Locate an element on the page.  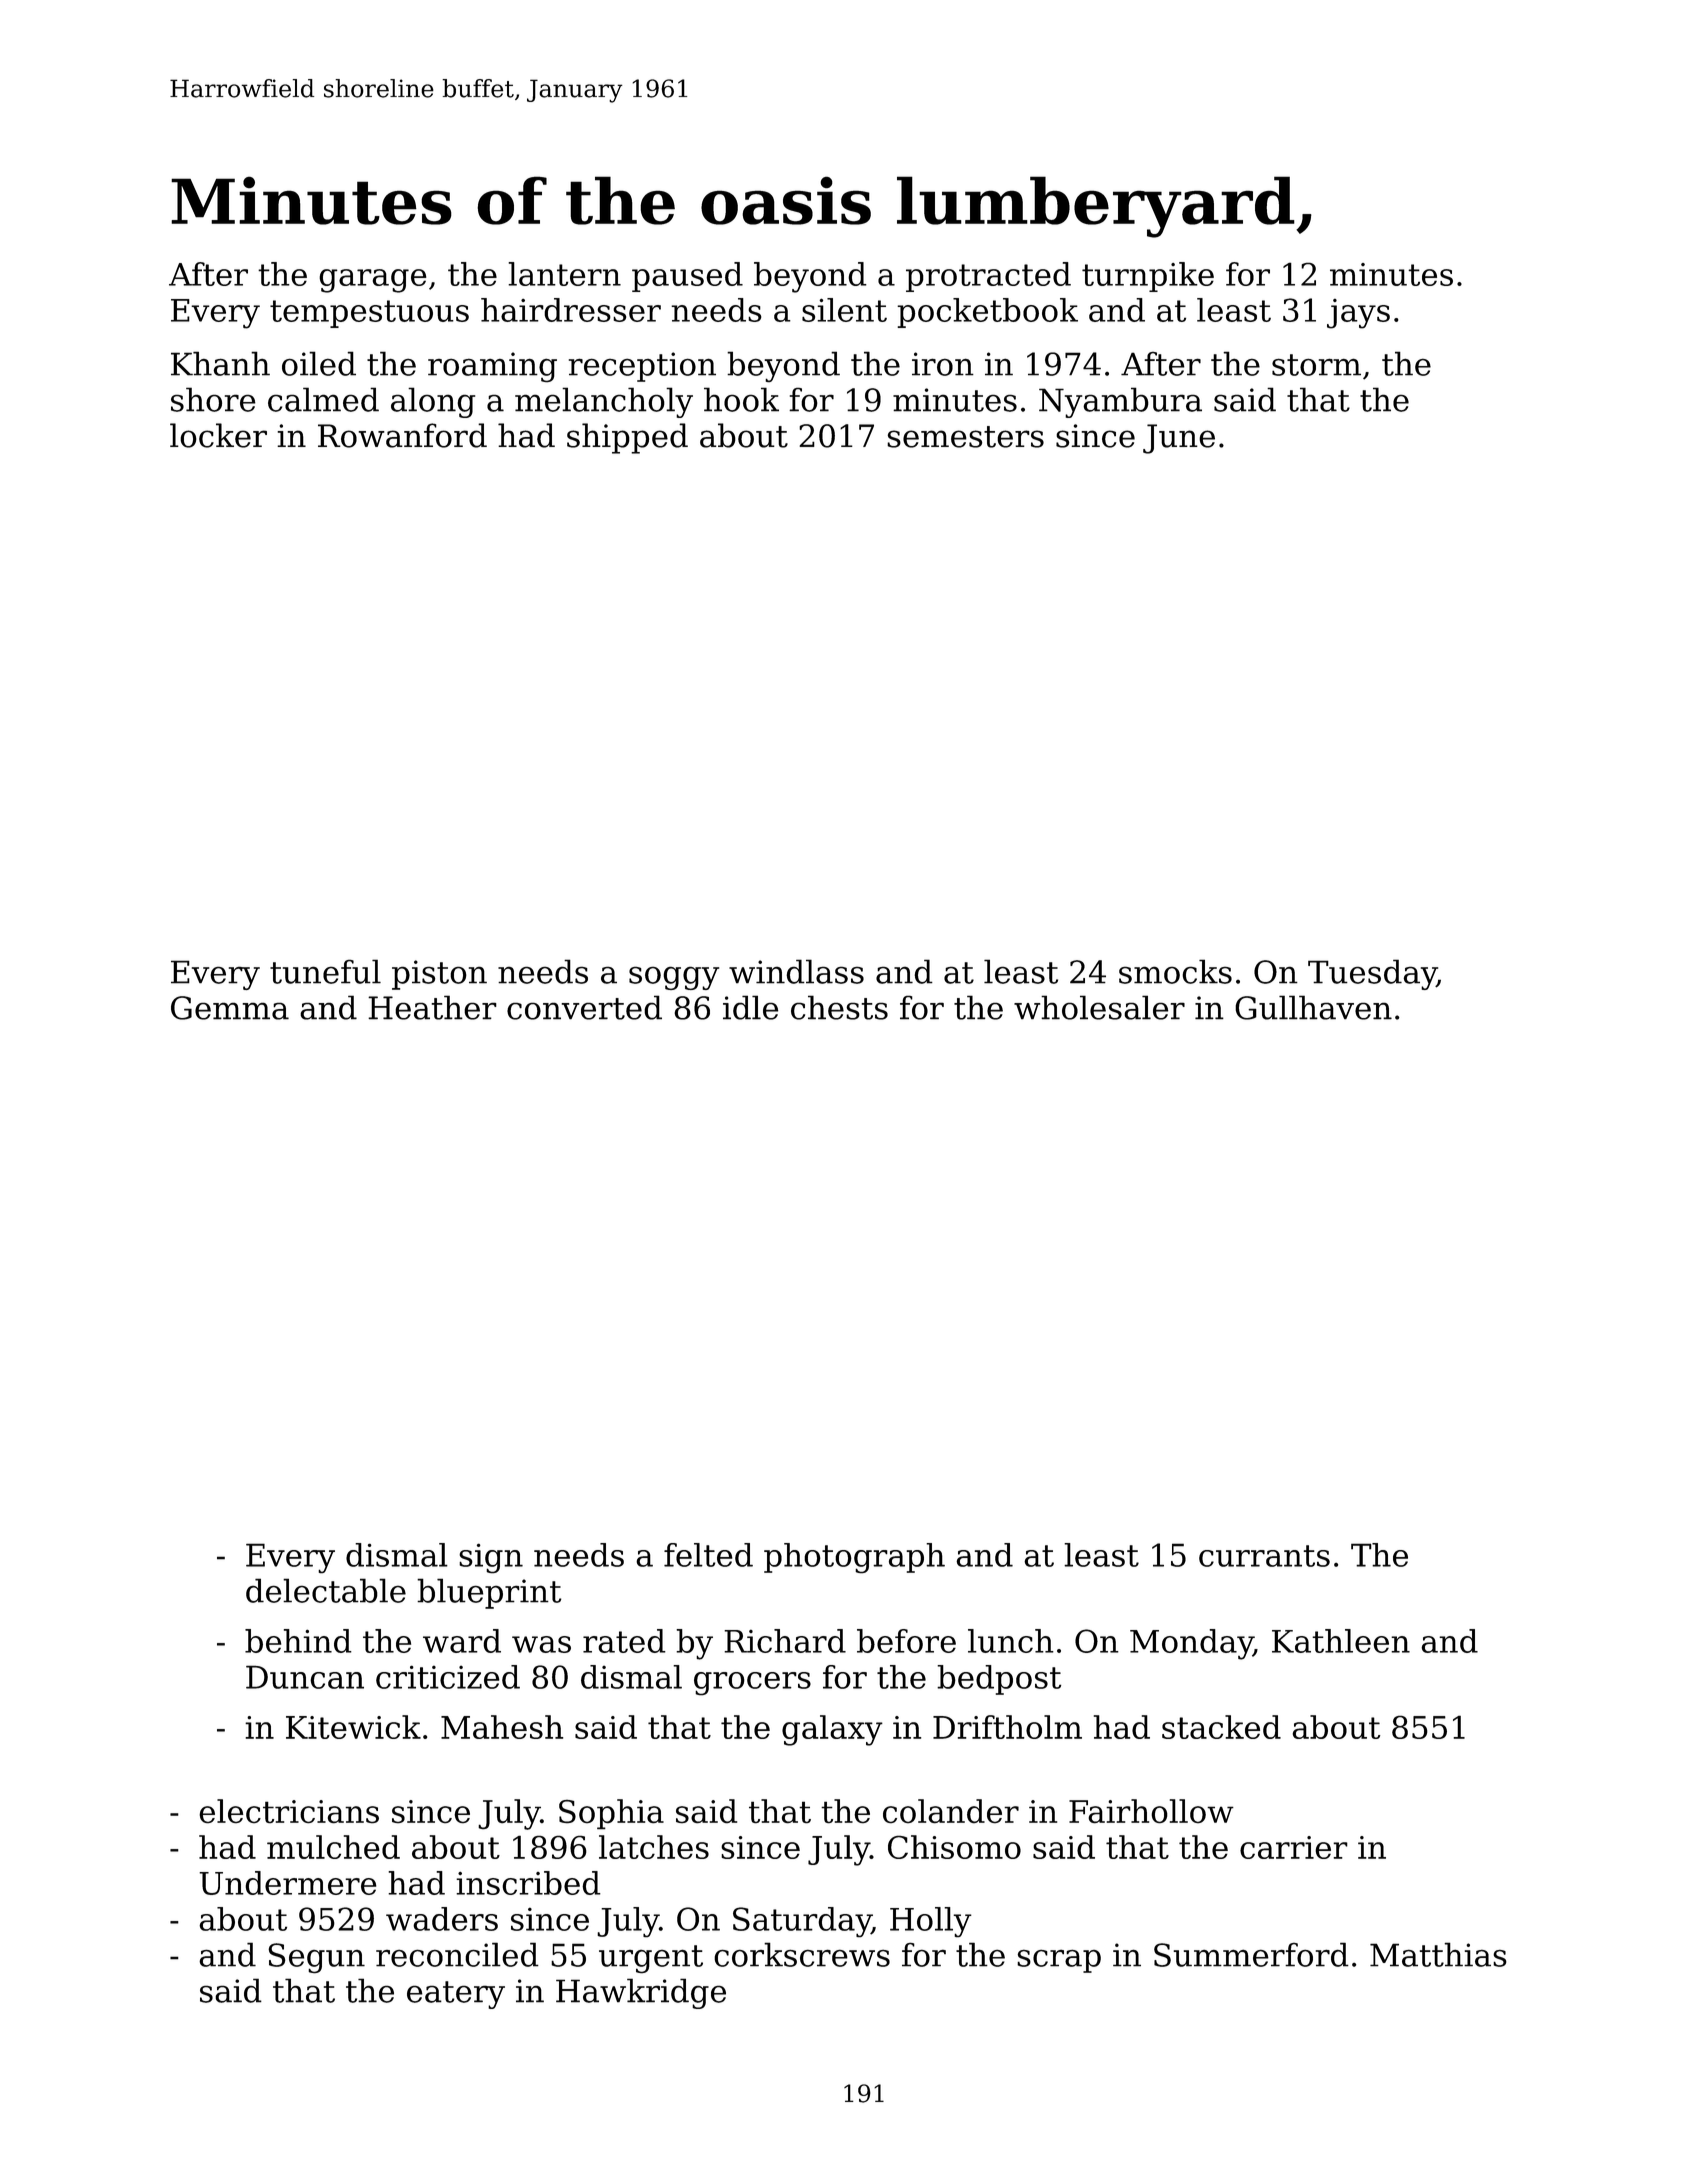
turnpike is located at coordinates (1148, 277).
